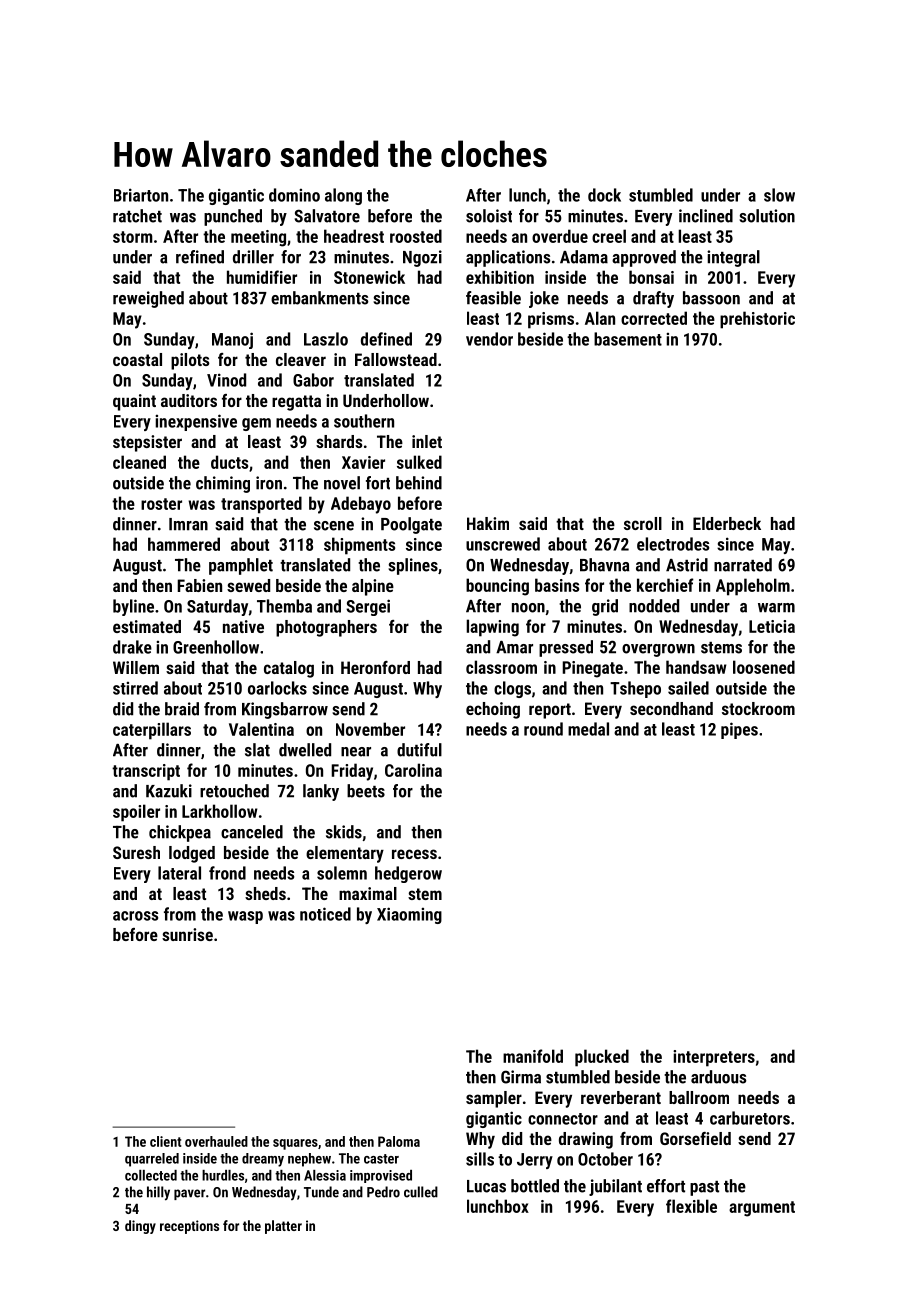  Describe the element at coordinates (413, 770) in the screenshot. I see `Carolina` at that location.
